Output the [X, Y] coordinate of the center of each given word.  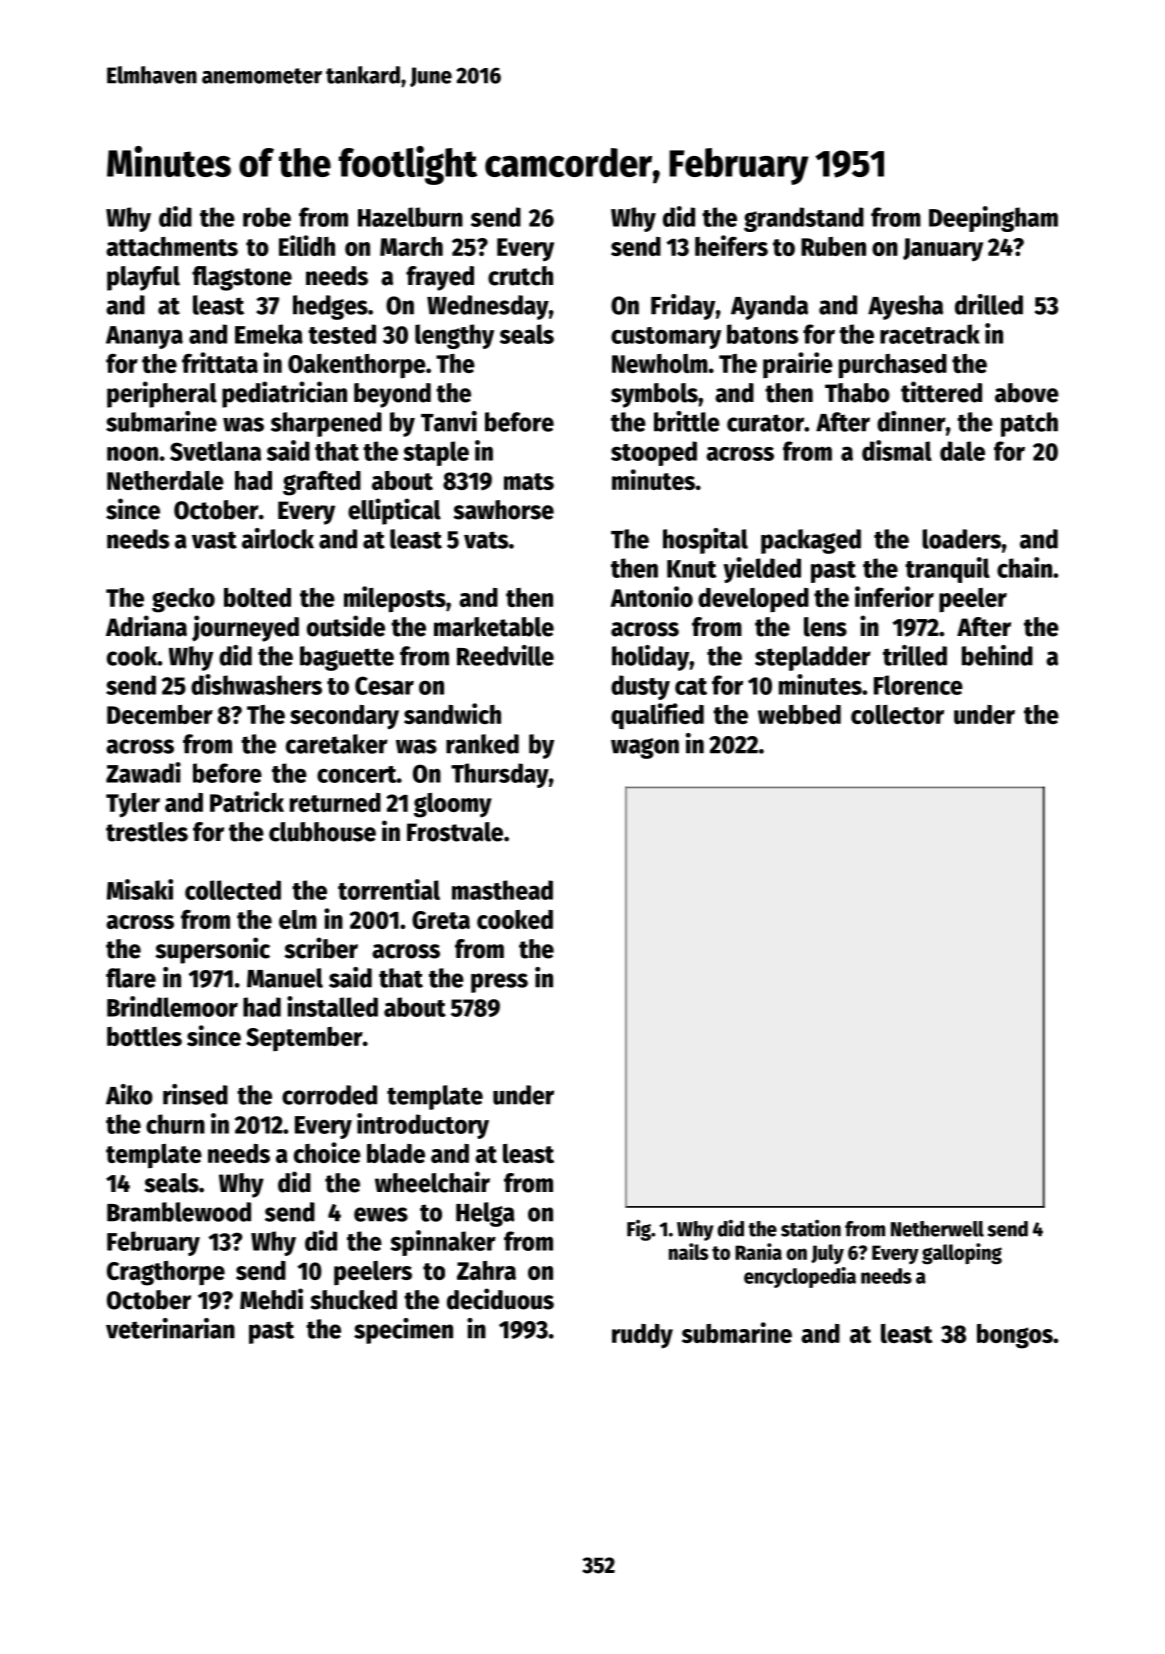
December [160, 714]
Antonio [652, 596]
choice [327, 1152]
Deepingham [993, 219]
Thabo [857, 393]
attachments [172, 246]
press [499, 983]
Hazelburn [410, 217]
